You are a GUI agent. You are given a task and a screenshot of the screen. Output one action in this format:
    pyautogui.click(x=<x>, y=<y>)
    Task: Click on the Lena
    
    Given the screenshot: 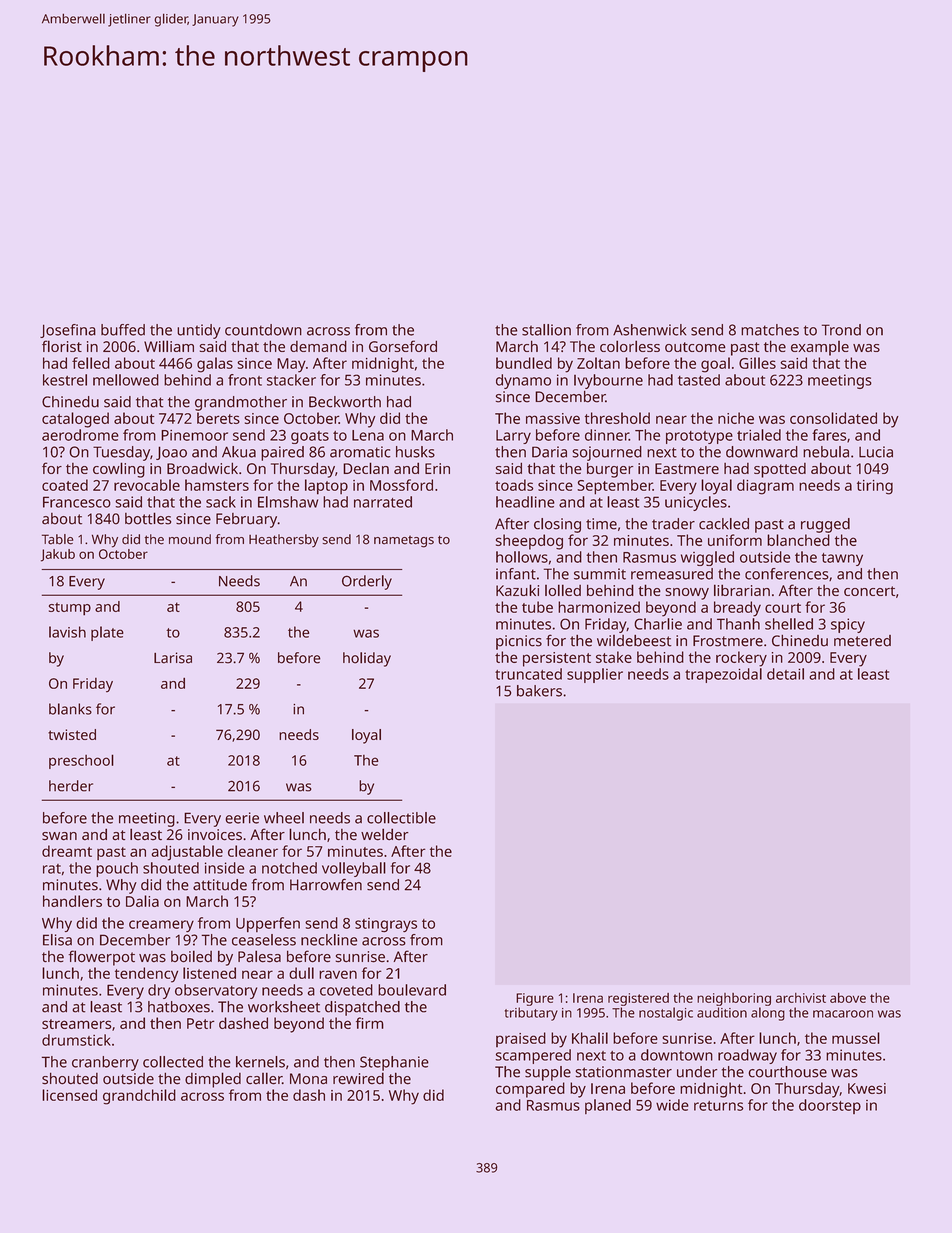 What is the action you would take?
    pyautogui.click(x=368, y=435)
